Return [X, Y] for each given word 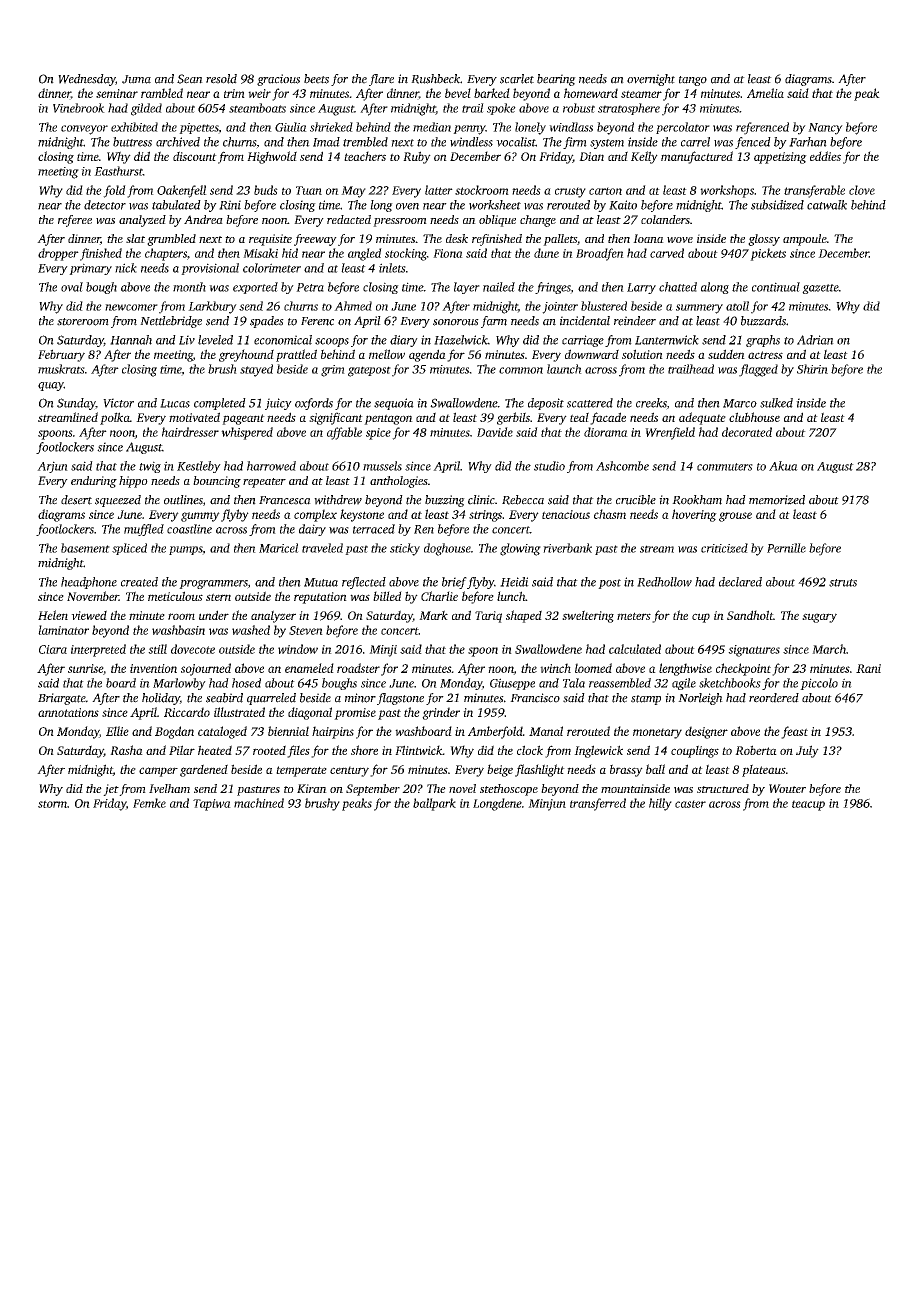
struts [843, 583]
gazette [820, 289]
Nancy [825, 129]
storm [52, 804]
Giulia [291, 127]
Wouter [787, 788]
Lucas [175, 403]
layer [467, 288]
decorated [747, 432]
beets [316, 79]
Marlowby [179, 684]
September [373, 790]
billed [387, 596]
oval [72, 287]
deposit [546, 404]
